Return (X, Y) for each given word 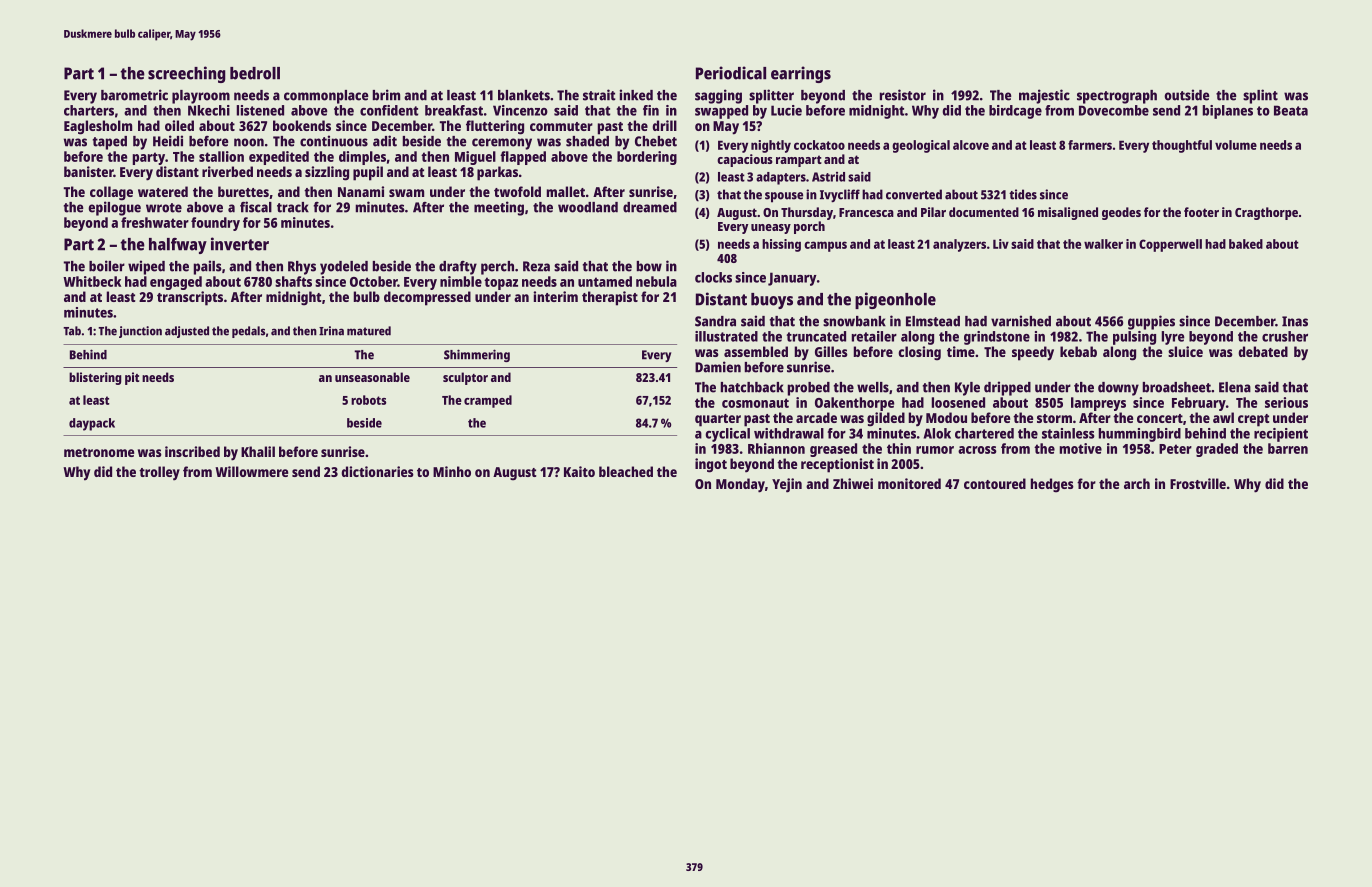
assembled (756, 351)
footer (1201, 212)
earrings (801, 74)
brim (386, 95)
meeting (499, 208)
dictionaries (377, 471)
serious (1286, 402)
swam (406, 193)
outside (1186, 95)
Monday (740, 485)
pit (132, 378)
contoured (995, 483)
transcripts (190, 298)
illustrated (726, 336)
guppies (1151, 322)
